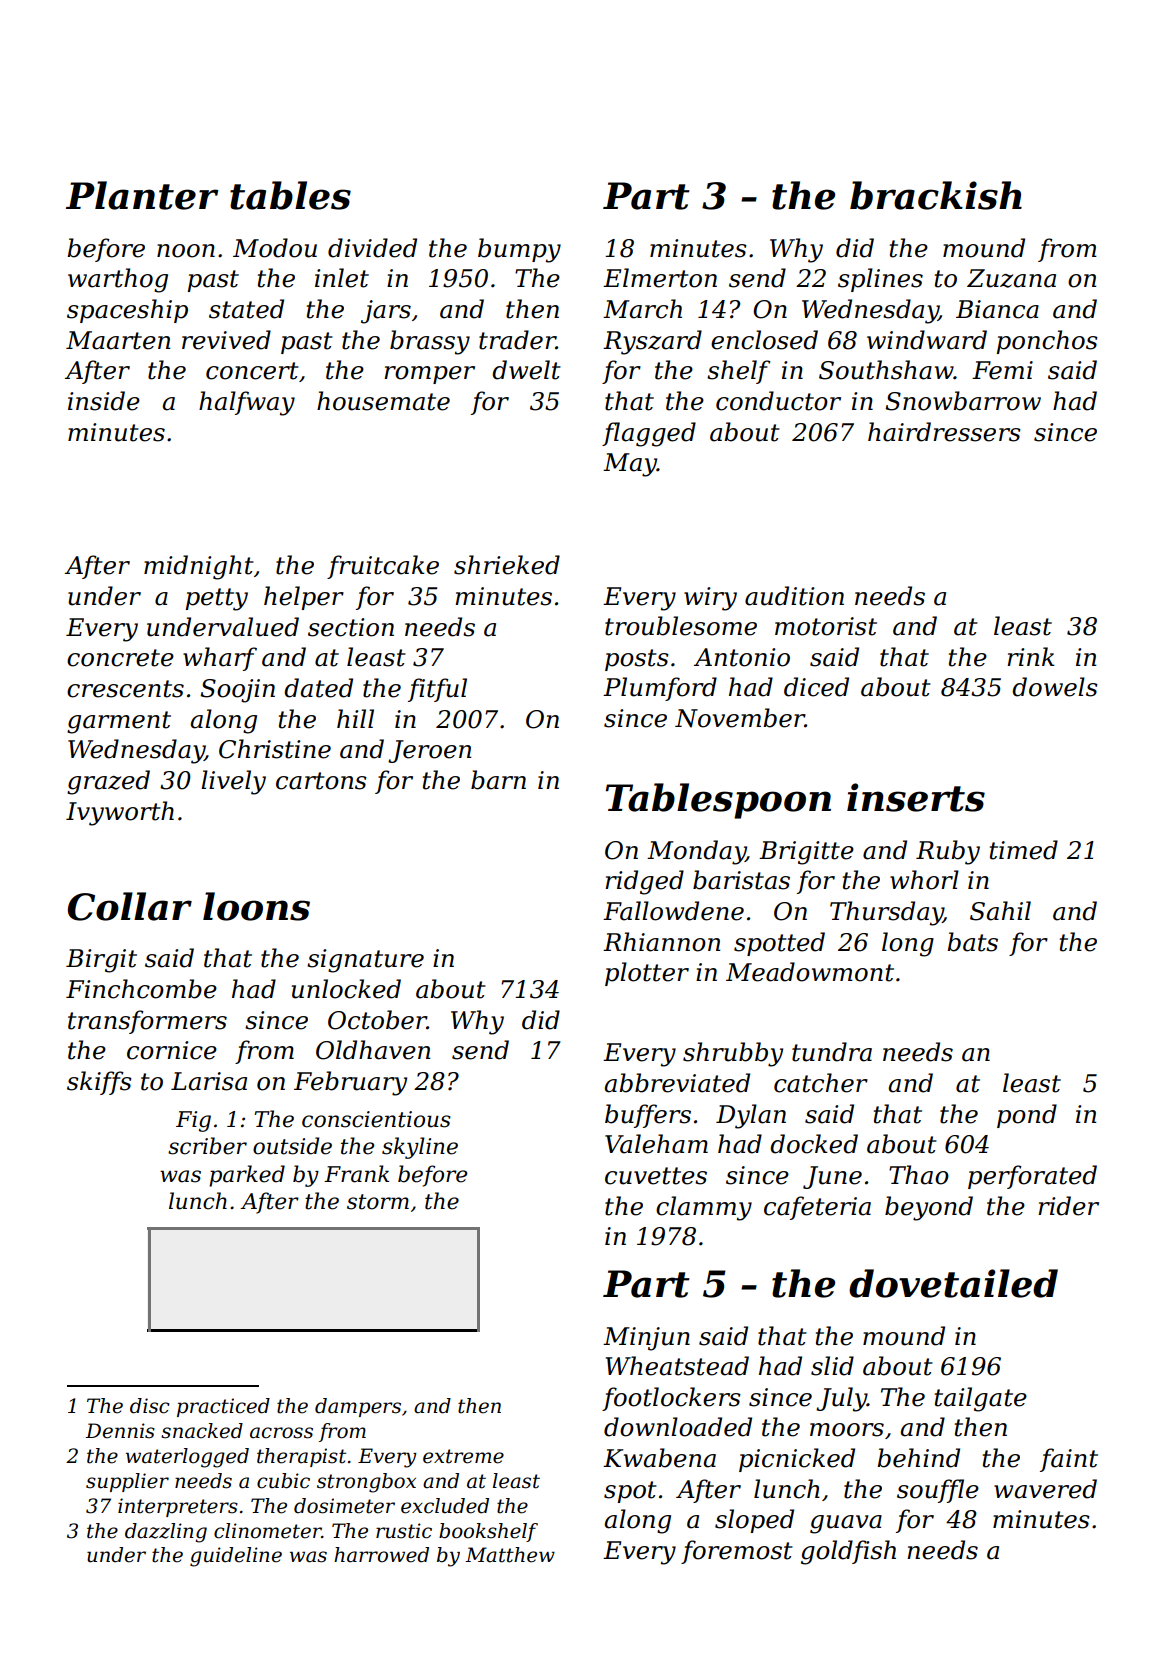 This document has height=1654, width=1165. I want to click on May, so click(630, 465).
